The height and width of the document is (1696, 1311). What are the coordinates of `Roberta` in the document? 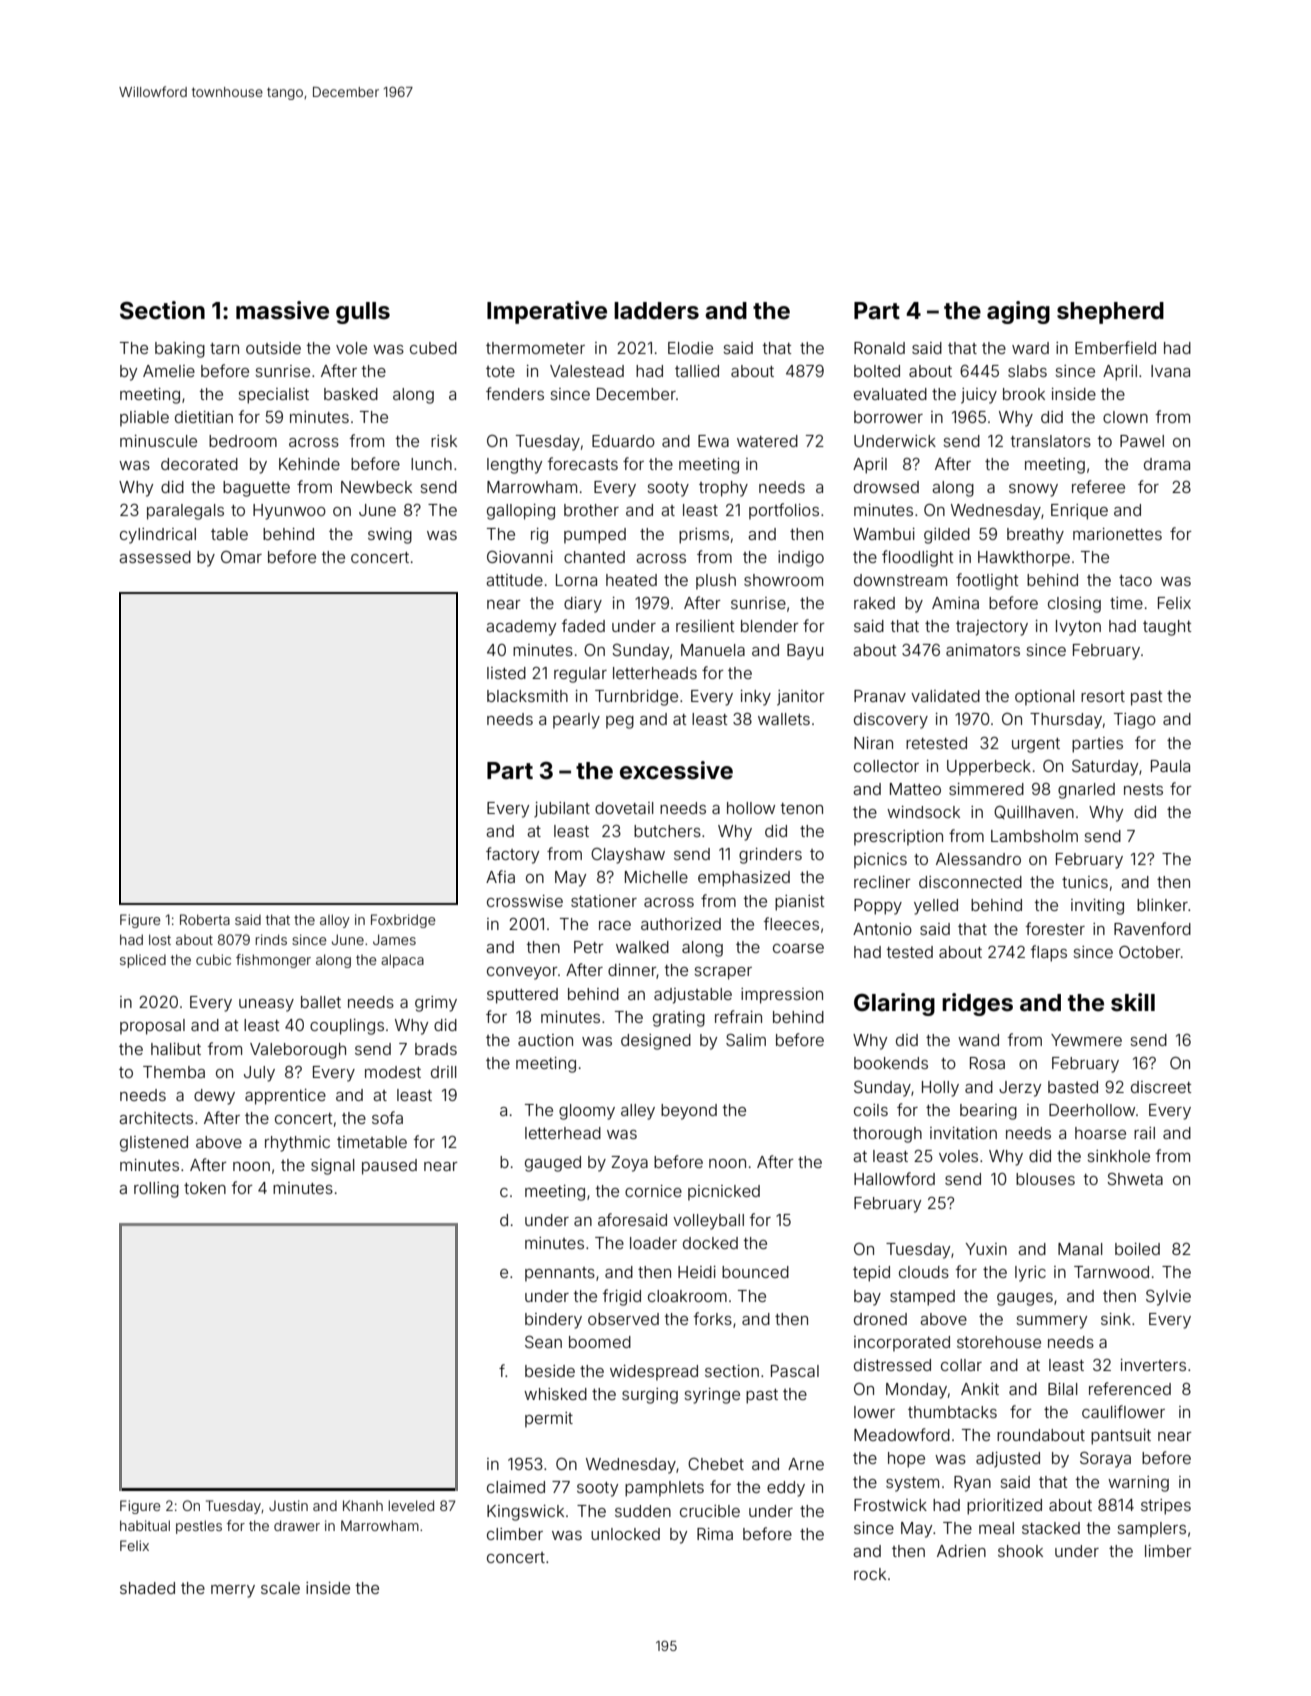 It's located at (205, 919).
